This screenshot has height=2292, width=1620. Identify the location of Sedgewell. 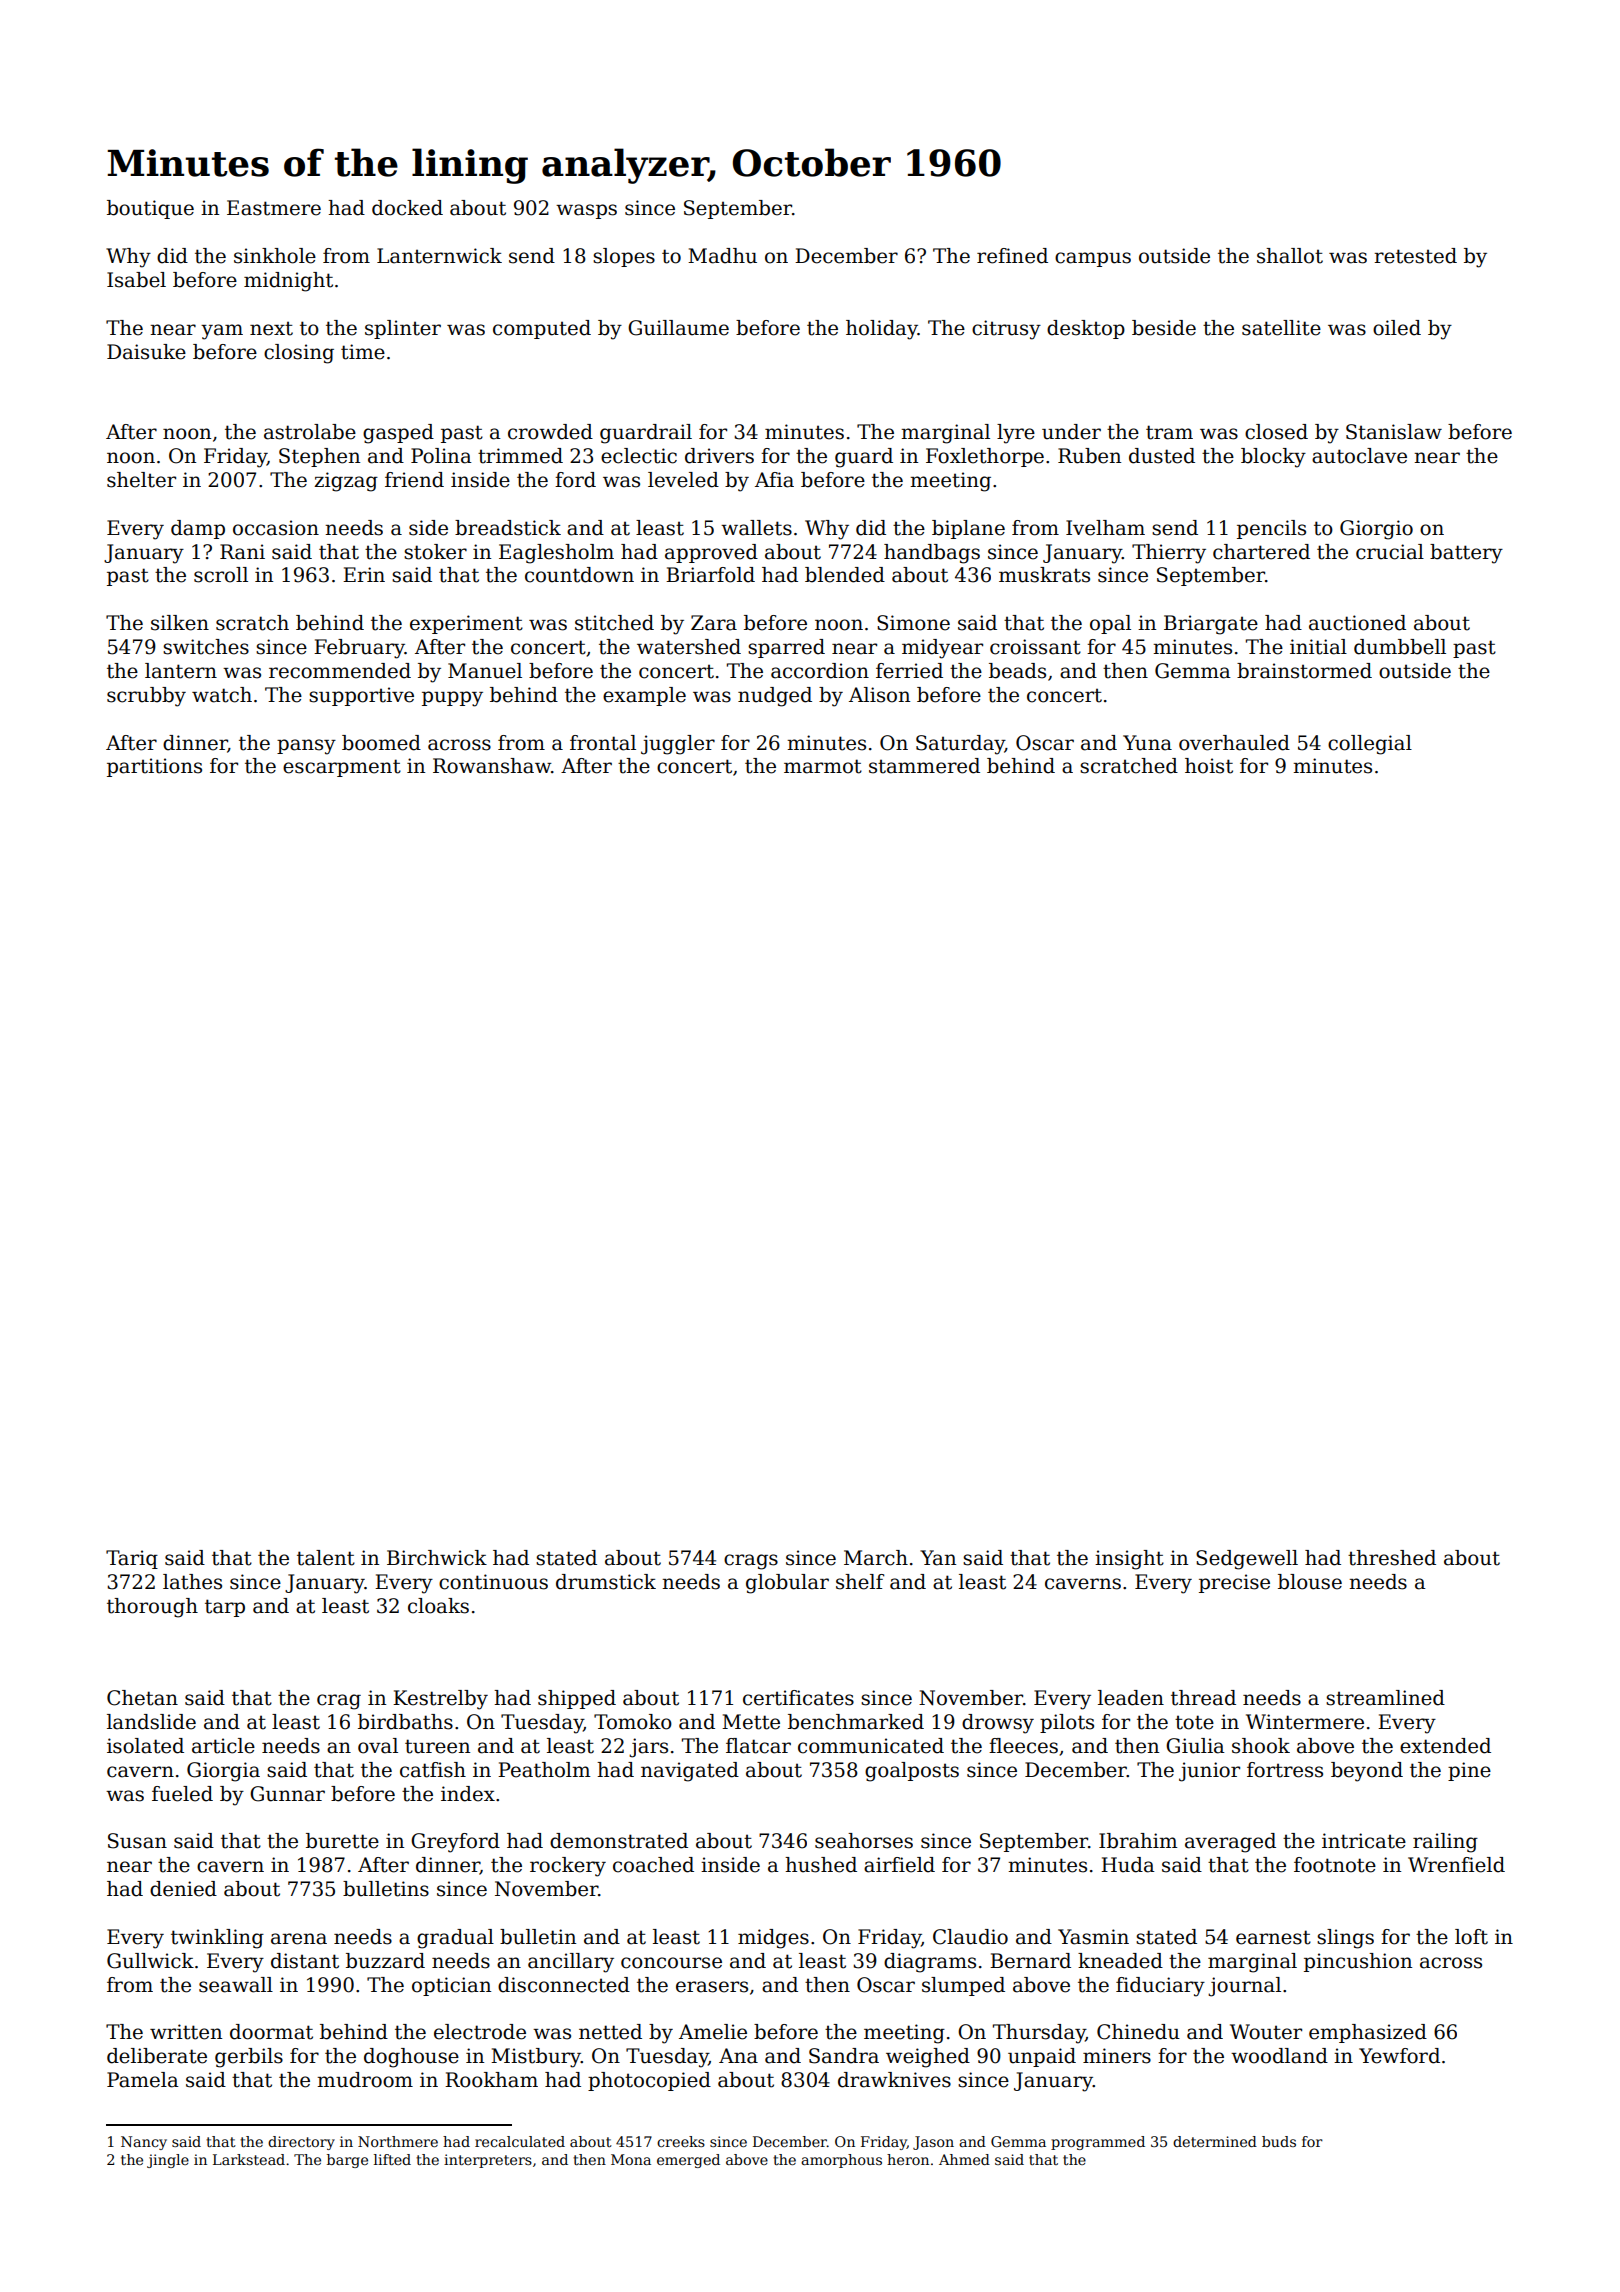
(1247, 1560).
